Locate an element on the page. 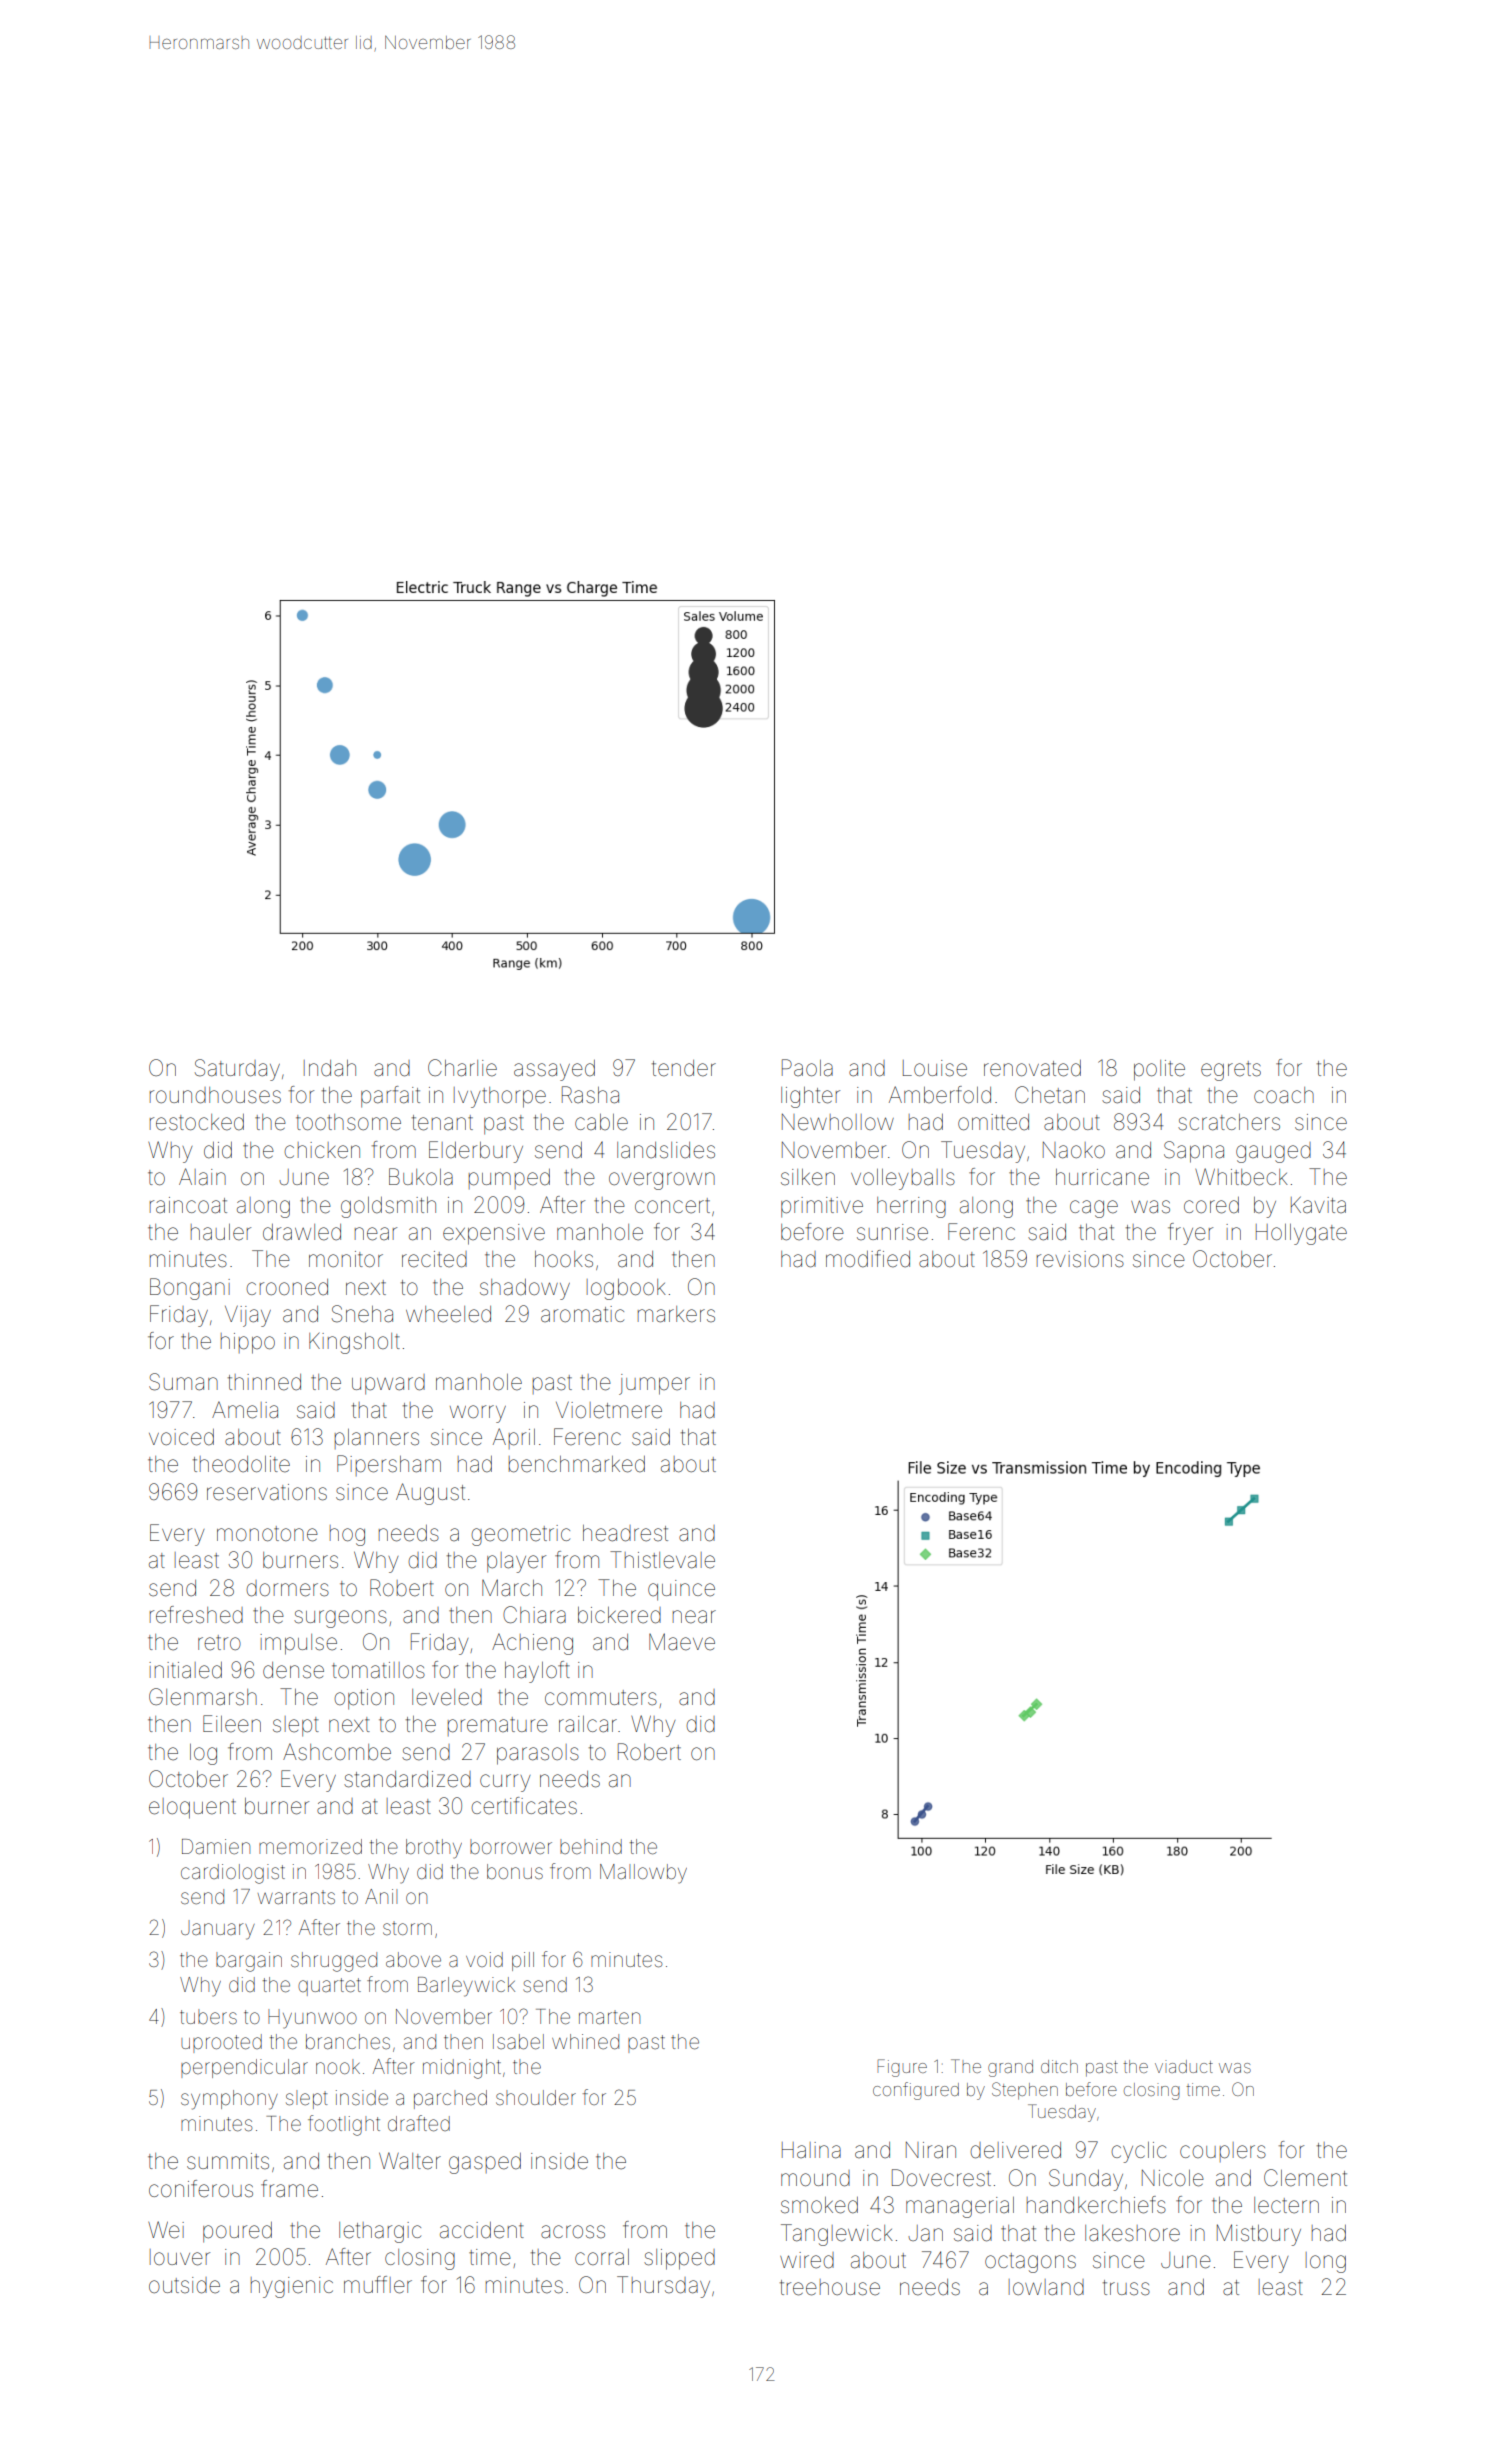 This image has height=2464, width=1496. scratchers is located at coordinates (1229, 1122).
